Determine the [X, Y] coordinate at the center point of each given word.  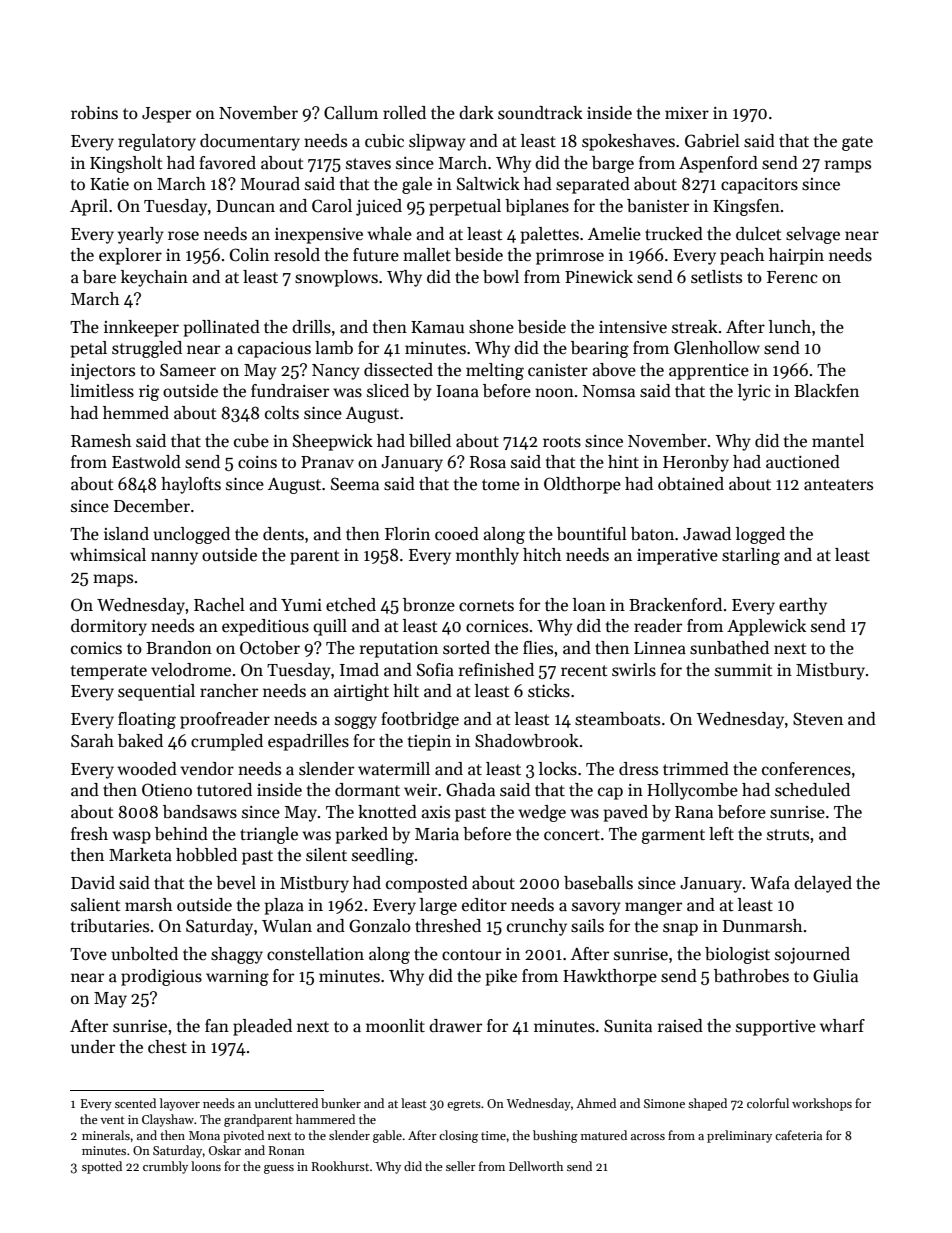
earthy [803, 606]
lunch [790, 327]
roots [562, 442]
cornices [497, 626]
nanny [174, 558]
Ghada [470, 790]
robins [94, 113]
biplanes [537, 207]
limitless [102, 391]
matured [604, 1135]
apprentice [709, 372]
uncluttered [286, 1103]
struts [788, 834]
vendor [207, 769]
